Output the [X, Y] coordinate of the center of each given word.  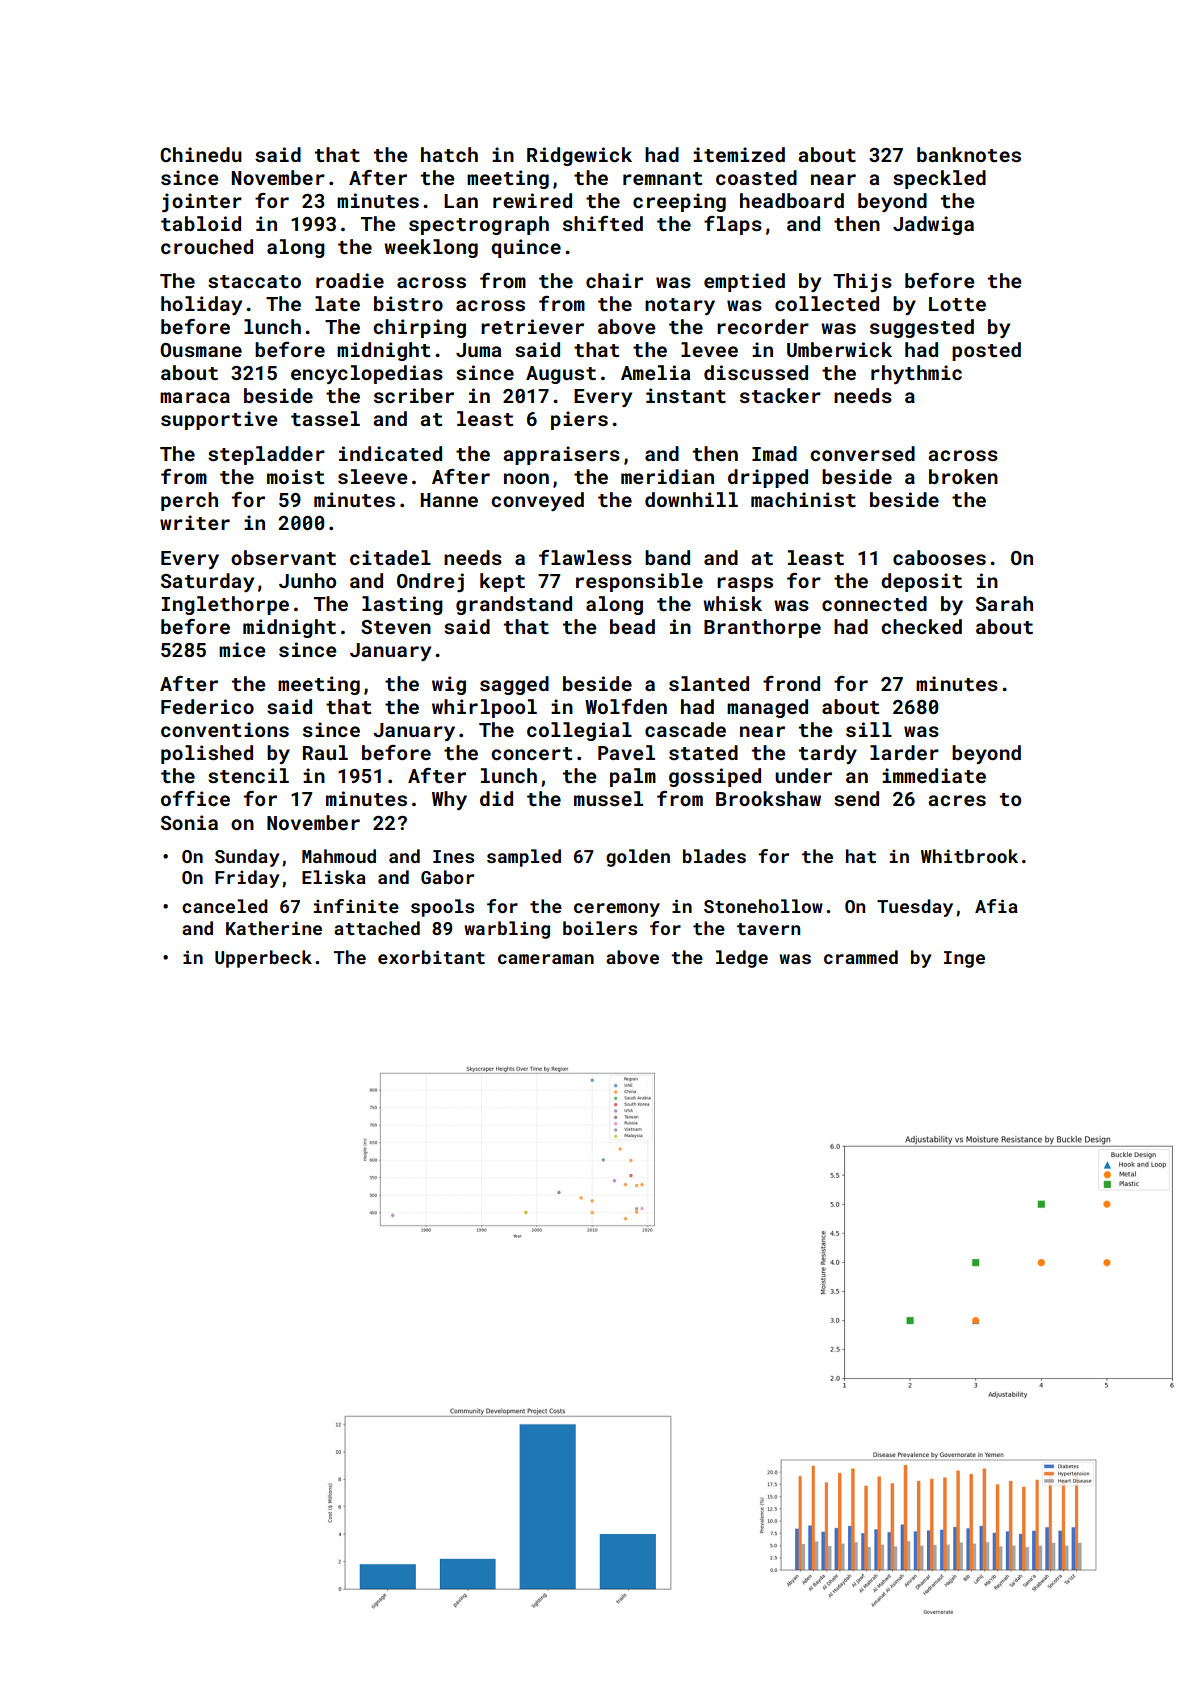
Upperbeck [263, 959]
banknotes [969, 154]
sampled [524, 858]
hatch [449, 154]
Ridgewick [579, 156]
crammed [861, 957]
